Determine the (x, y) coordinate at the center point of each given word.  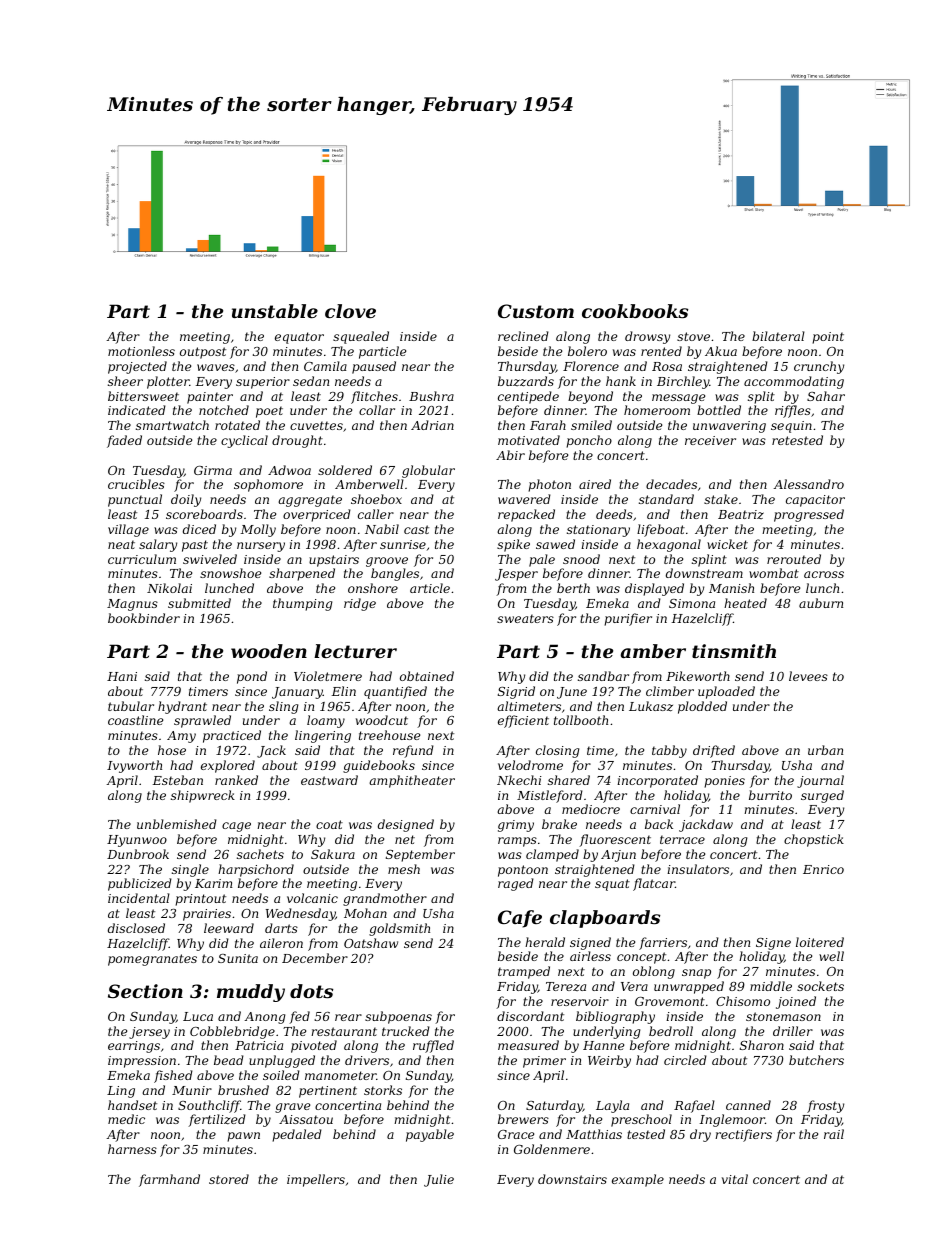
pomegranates (152, 960)
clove (350, 311)
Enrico (823, 869)
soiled (281, 1075)
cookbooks (635, 311)
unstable (275, 311)
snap (696, 974)
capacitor (815, 501)
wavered (524, 499)
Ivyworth (134, 766)
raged (516, 884)
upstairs (334, 561)
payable (430, 1135)
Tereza (566, 986)
